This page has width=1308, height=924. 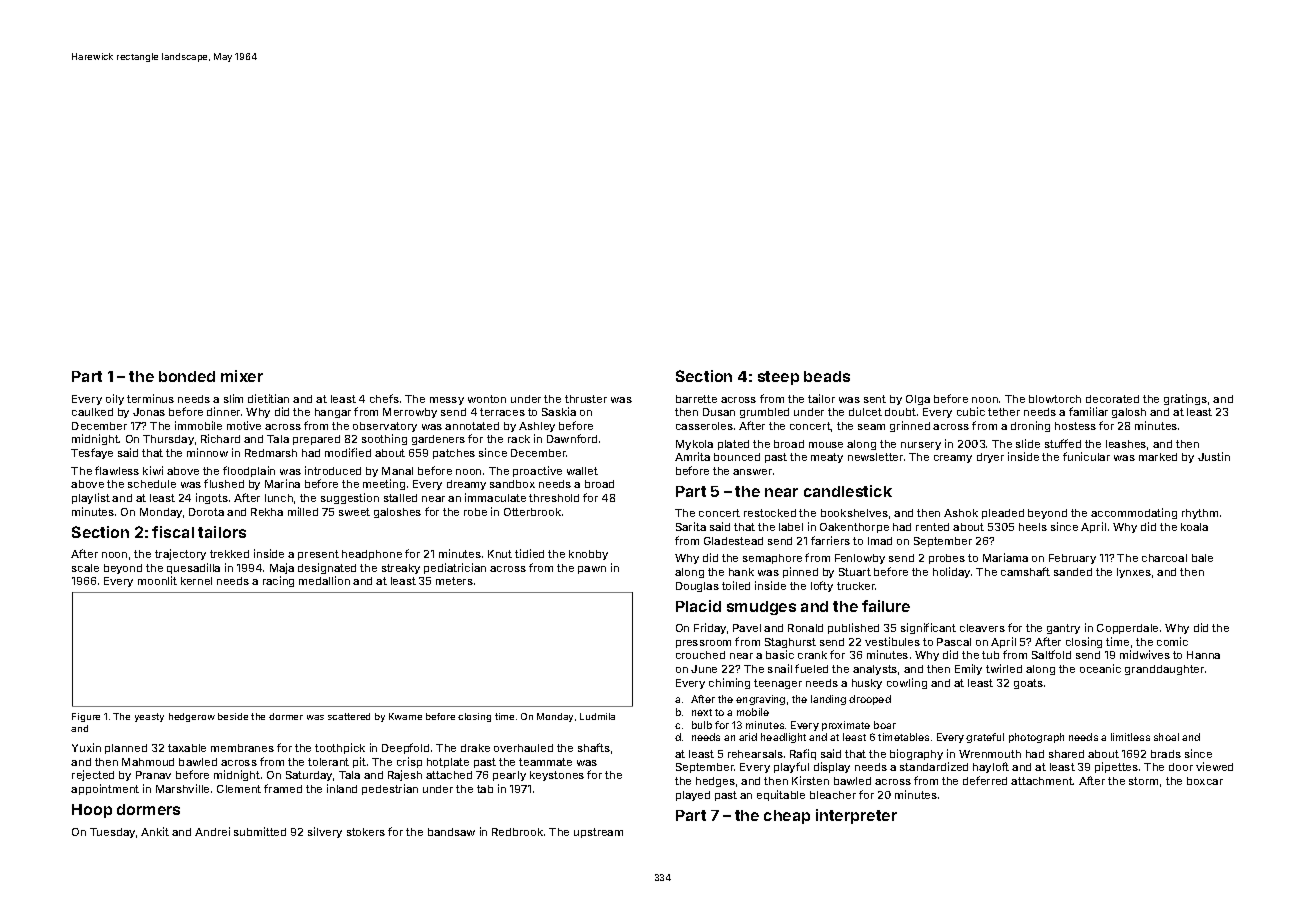 I want to click on granddaughter, so click(x=1164, y=670).
